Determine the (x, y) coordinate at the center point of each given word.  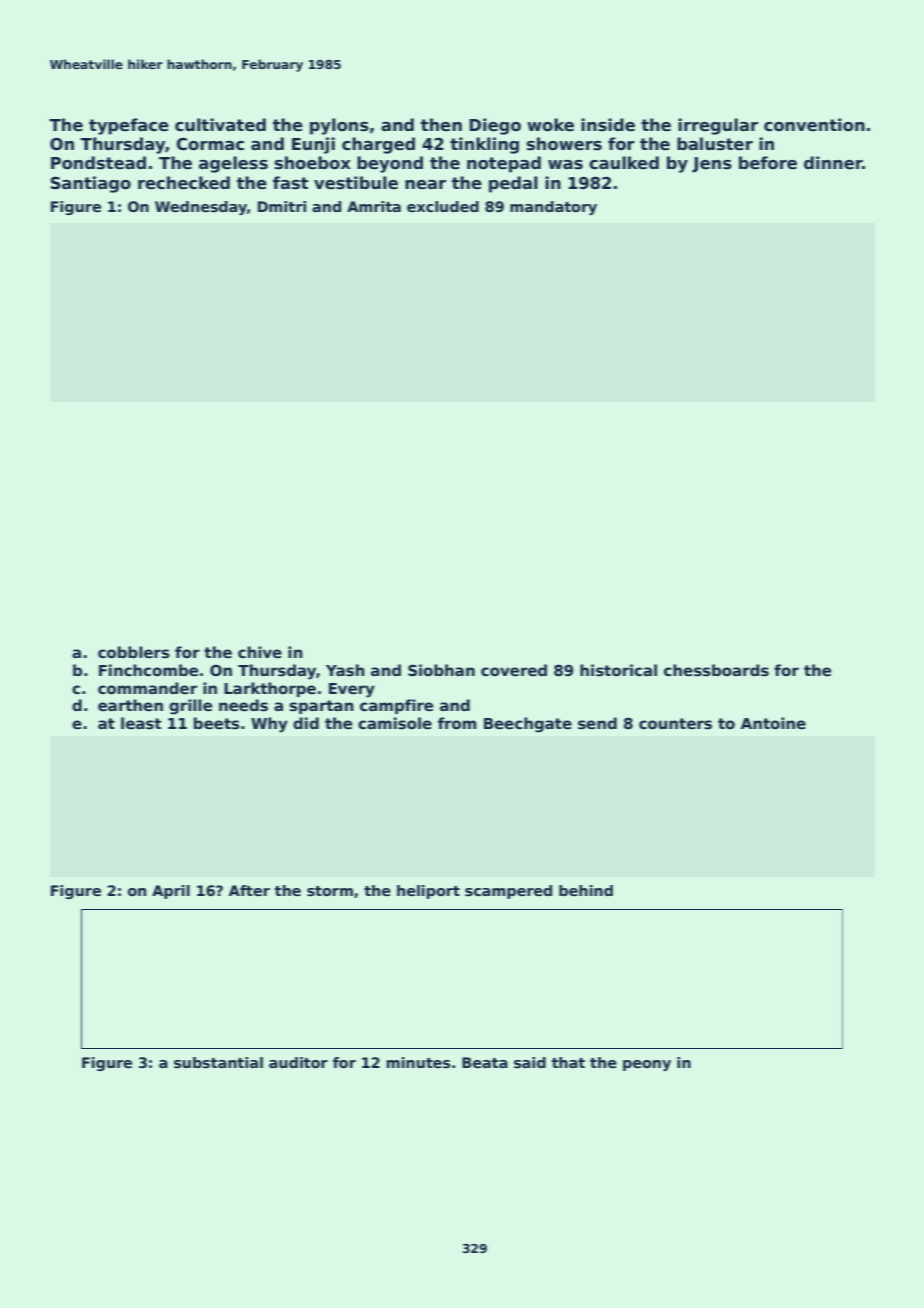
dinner (833, 163)
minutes (419, 1062)
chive (260, 652)
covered (514, 670)
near (425, 185)
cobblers (134, 652)
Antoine (773, 723)
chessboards (716, 670)
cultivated (220, 125)
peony (647, 1065)
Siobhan (441, 670)
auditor (298, 1062)
